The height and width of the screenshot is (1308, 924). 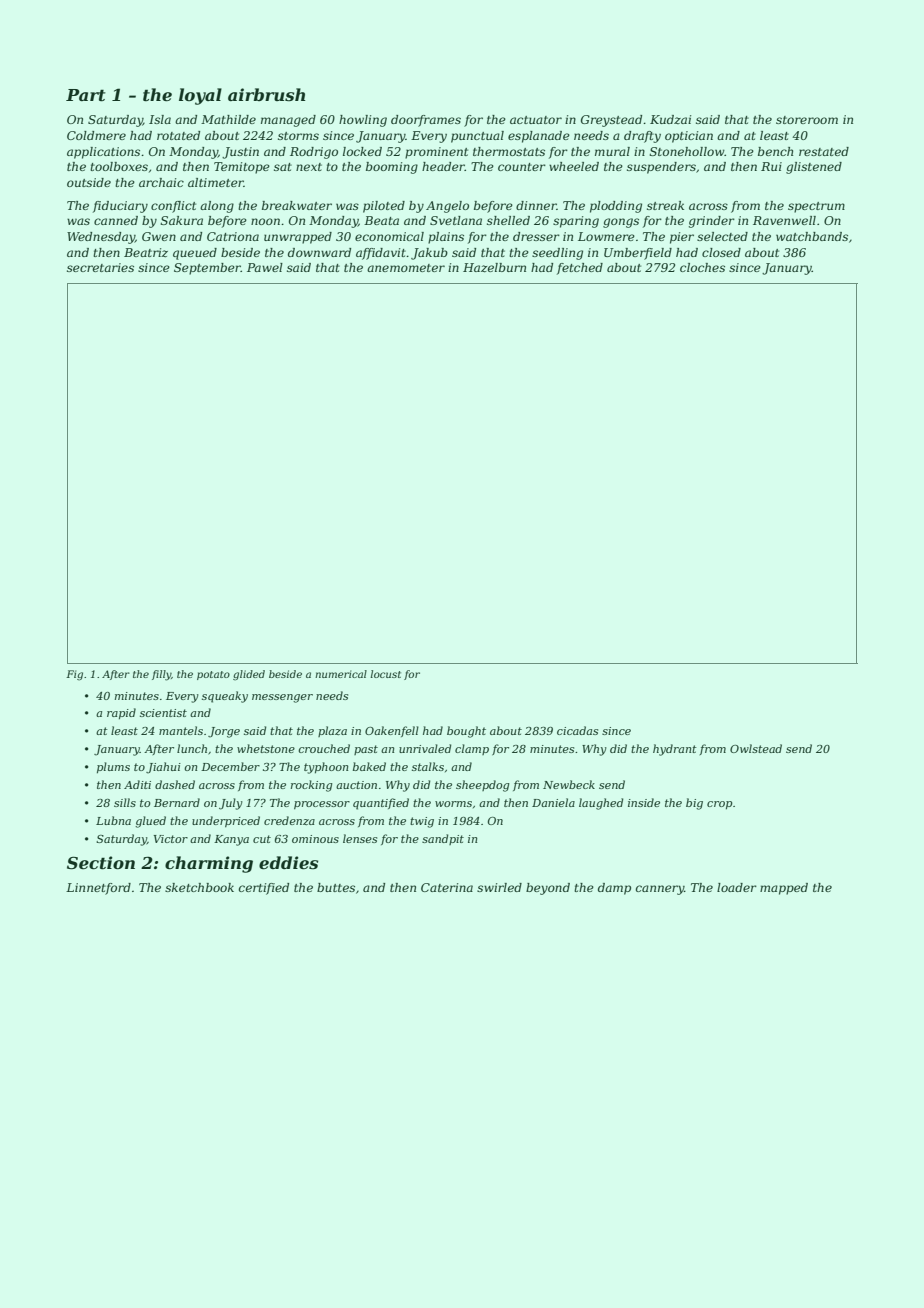 What do you see at coordinates (161, 675) in the screenshot?
I see `filly` at bounding box center [161, 675].
